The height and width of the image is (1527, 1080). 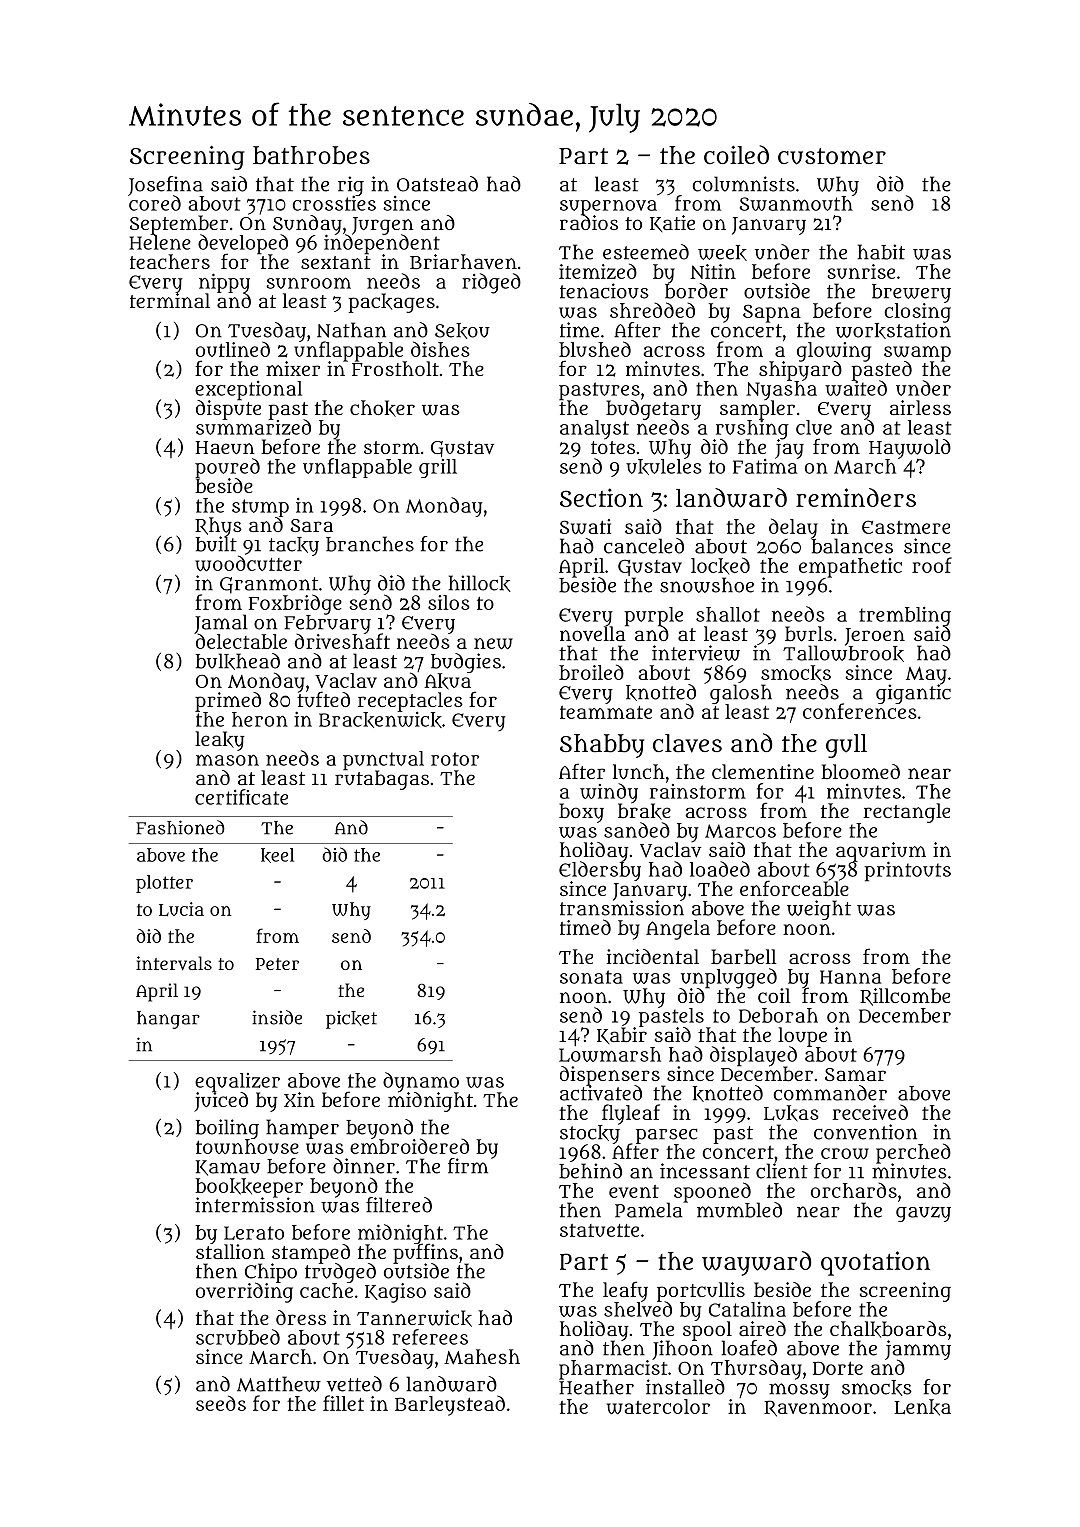 I want to click on seeds, so click(x=221, y=1403).
